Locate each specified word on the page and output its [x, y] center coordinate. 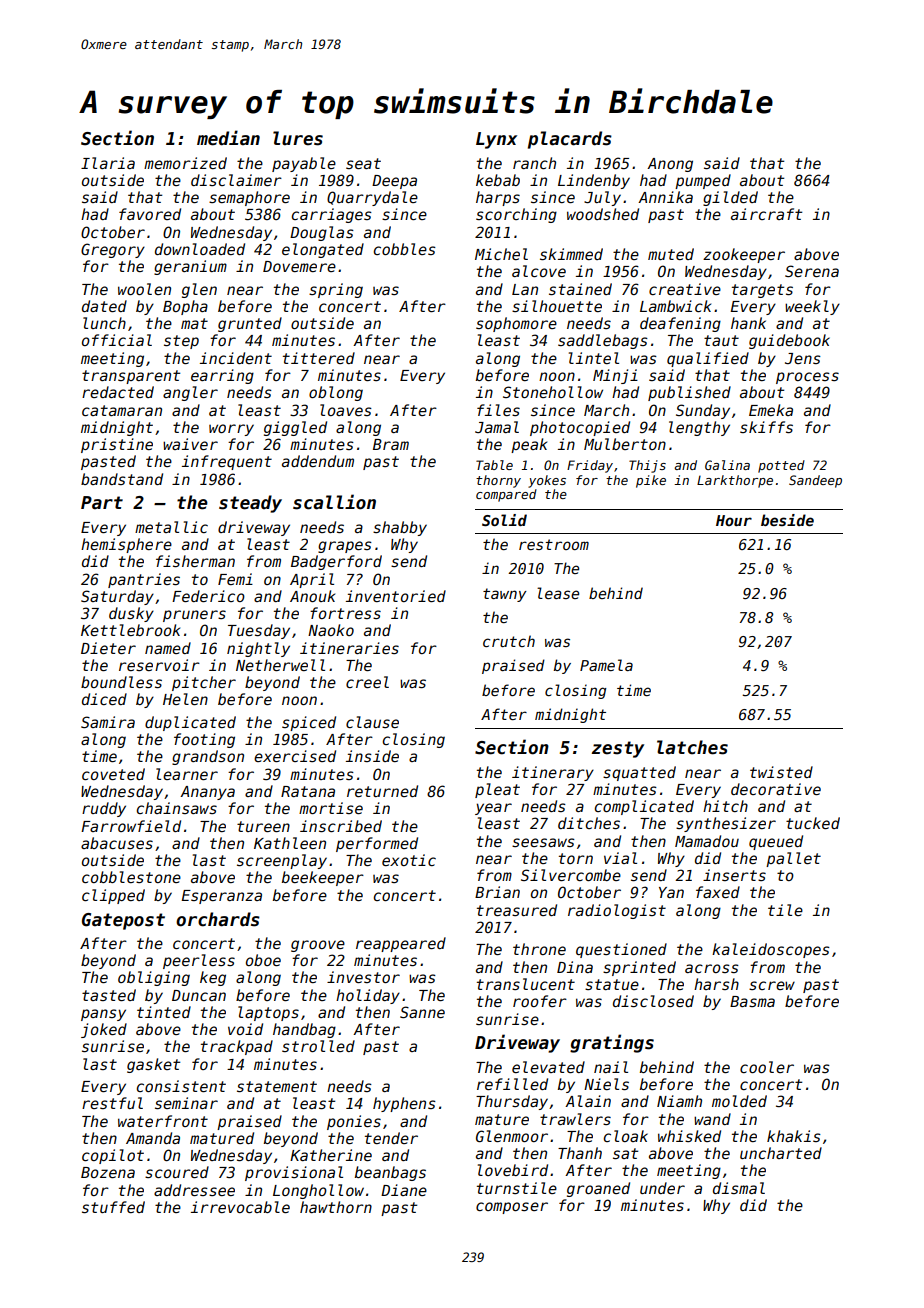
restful [112, 1103]
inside [372, 756]
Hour [734, 520]
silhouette [557, 306]
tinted [164, 1012]
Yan [671, 892]
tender [391, 1138]
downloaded [200, 249]
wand [712, 1119]
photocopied [580, 428]
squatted [639, 773]
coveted [113, 774]
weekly [812, 307]
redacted [118, 392]
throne [539, 949]
